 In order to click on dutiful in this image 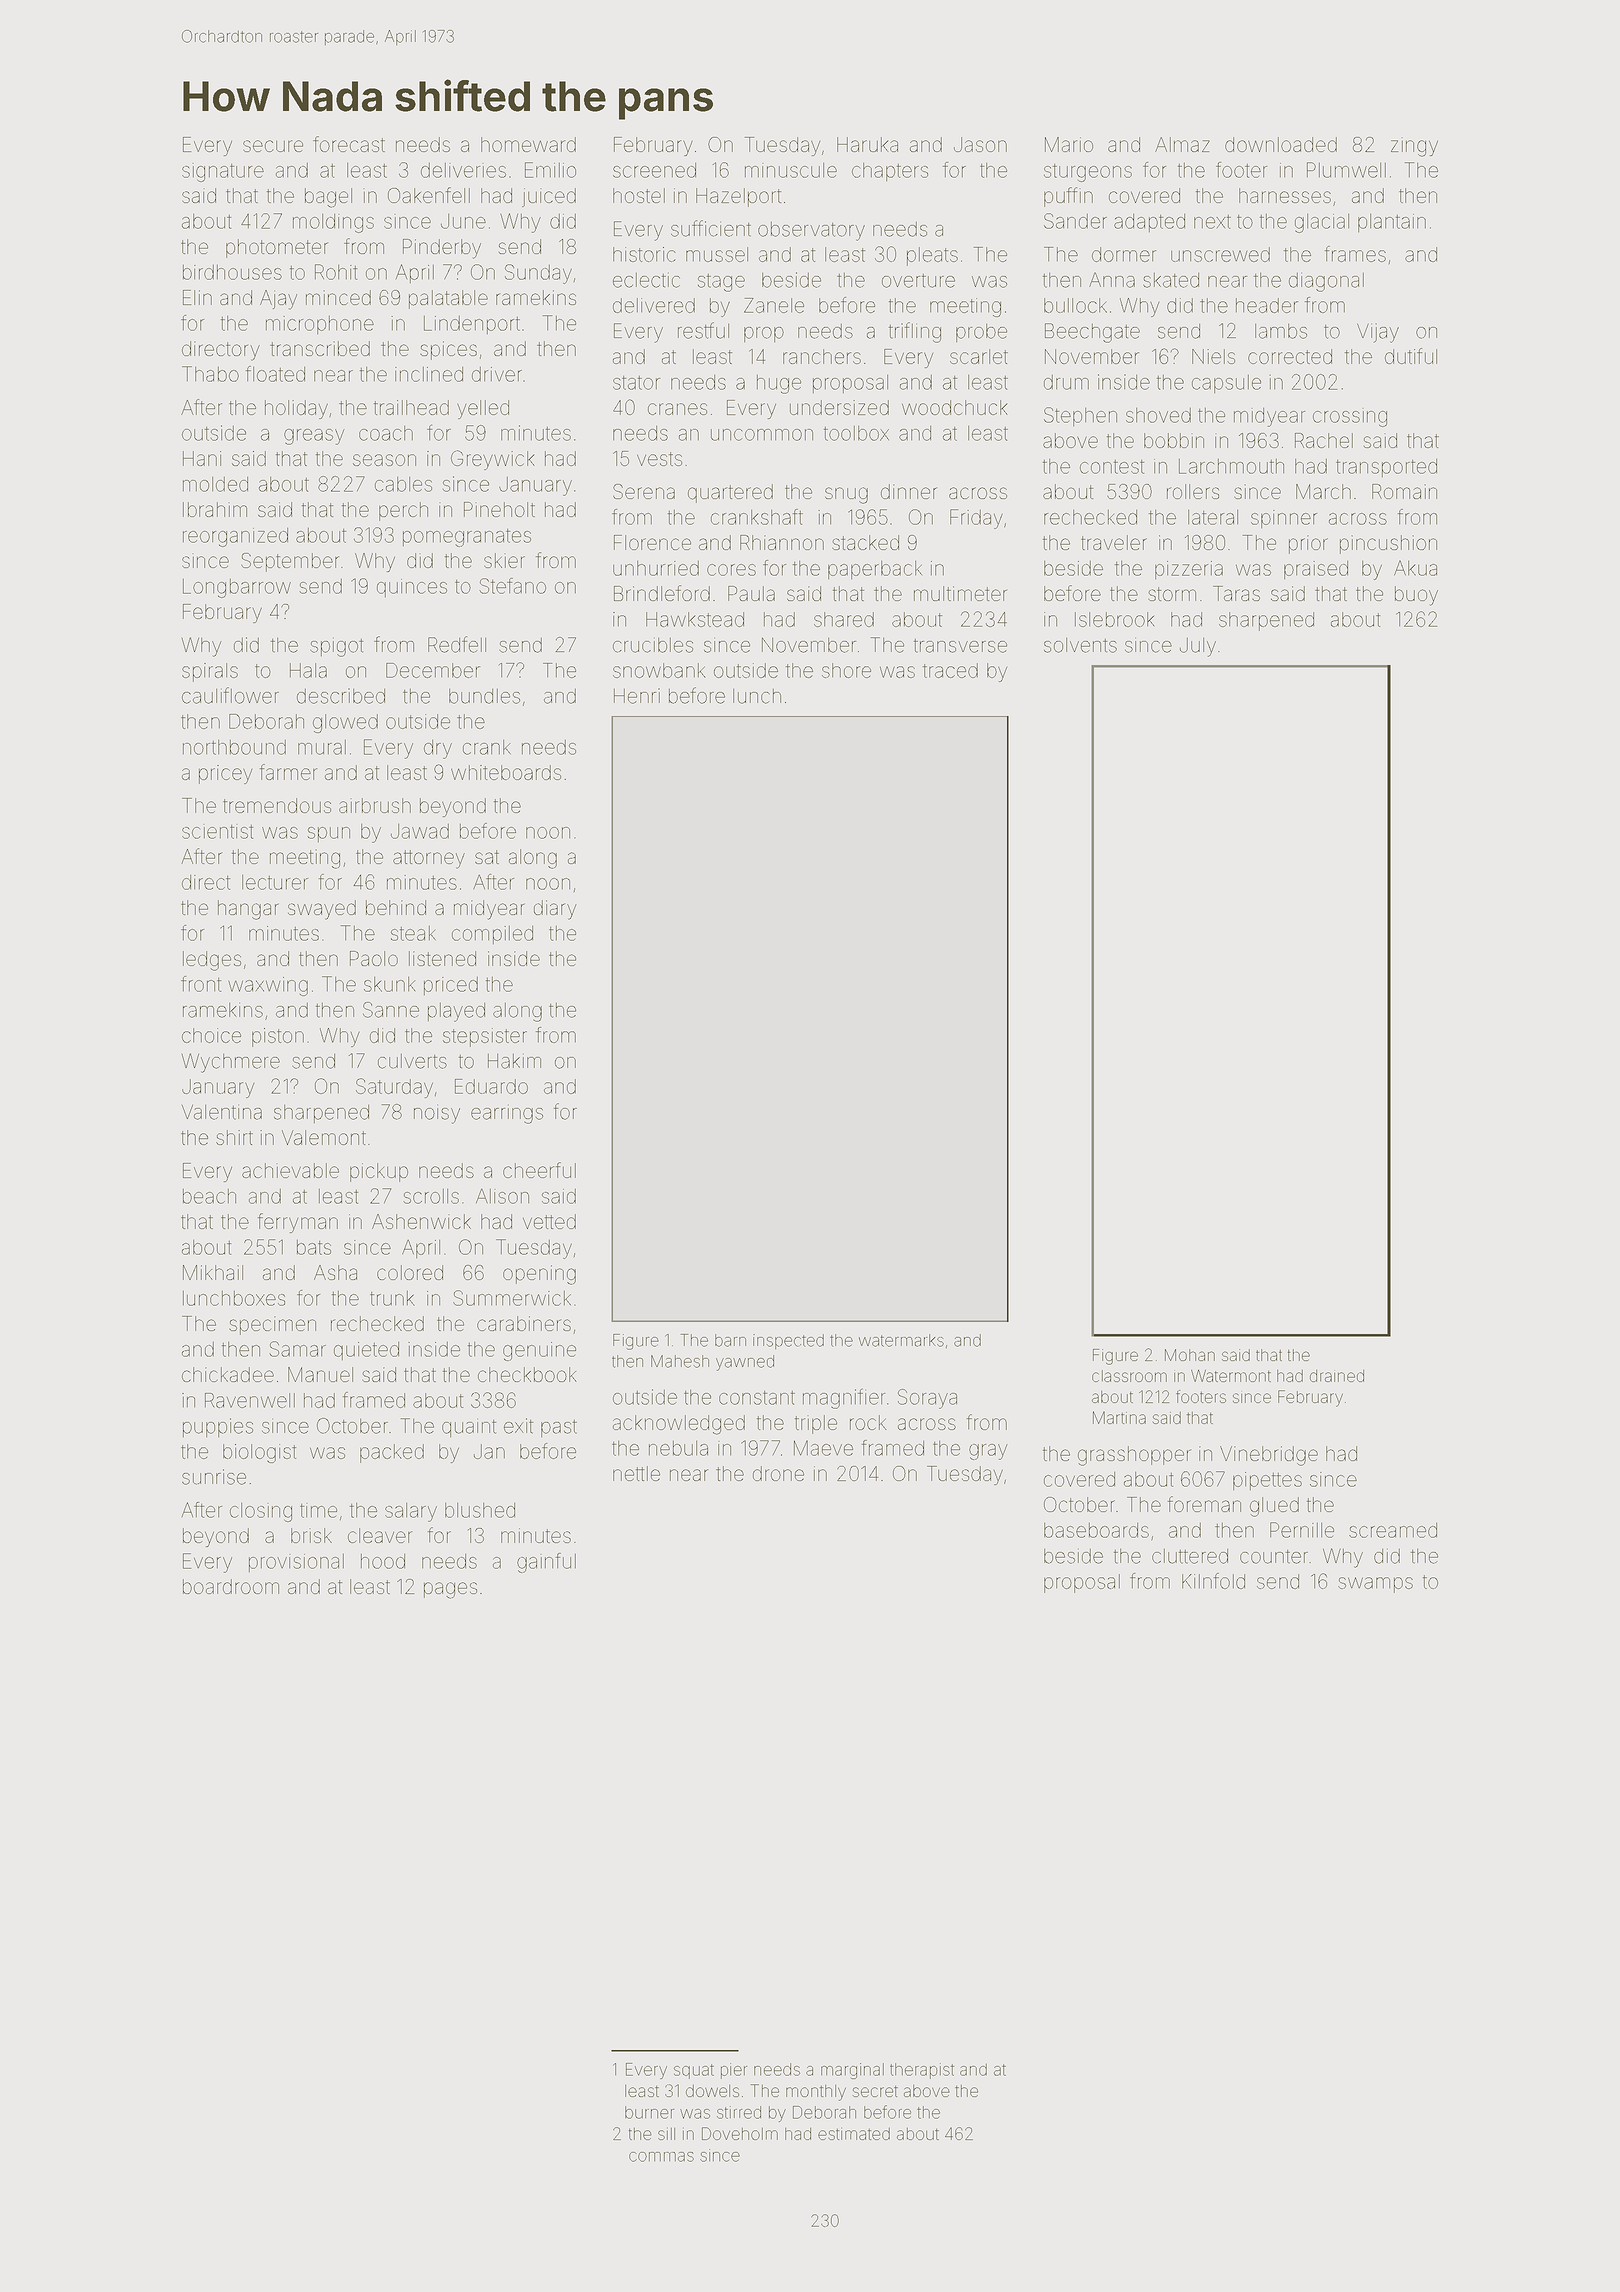, I will do `click(1411, 356)`.
